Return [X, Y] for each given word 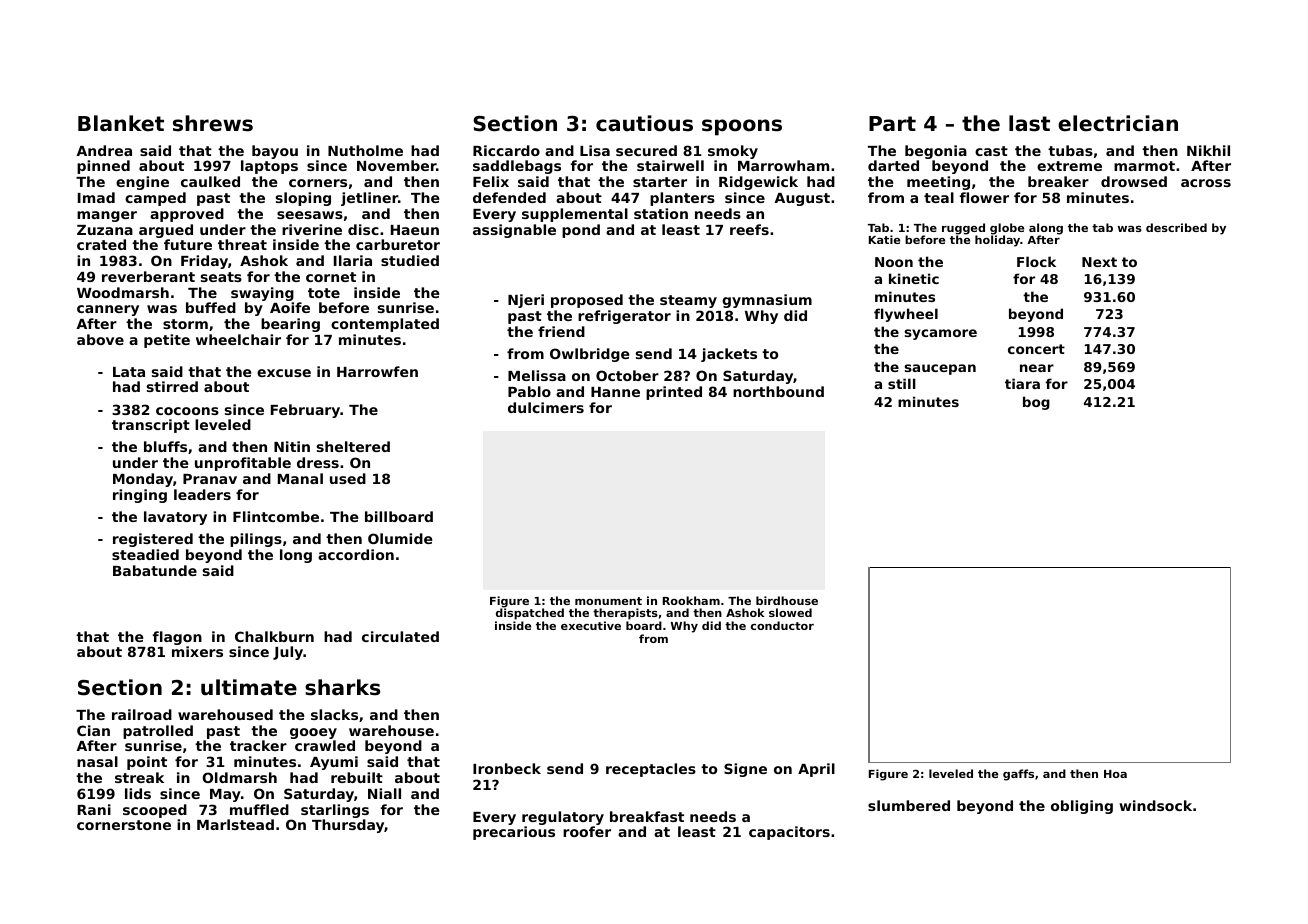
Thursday [348, 826]
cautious [644, 123]
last [1029, 123]
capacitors [789, 833]
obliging [1082, 807]
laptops [269, 167]
